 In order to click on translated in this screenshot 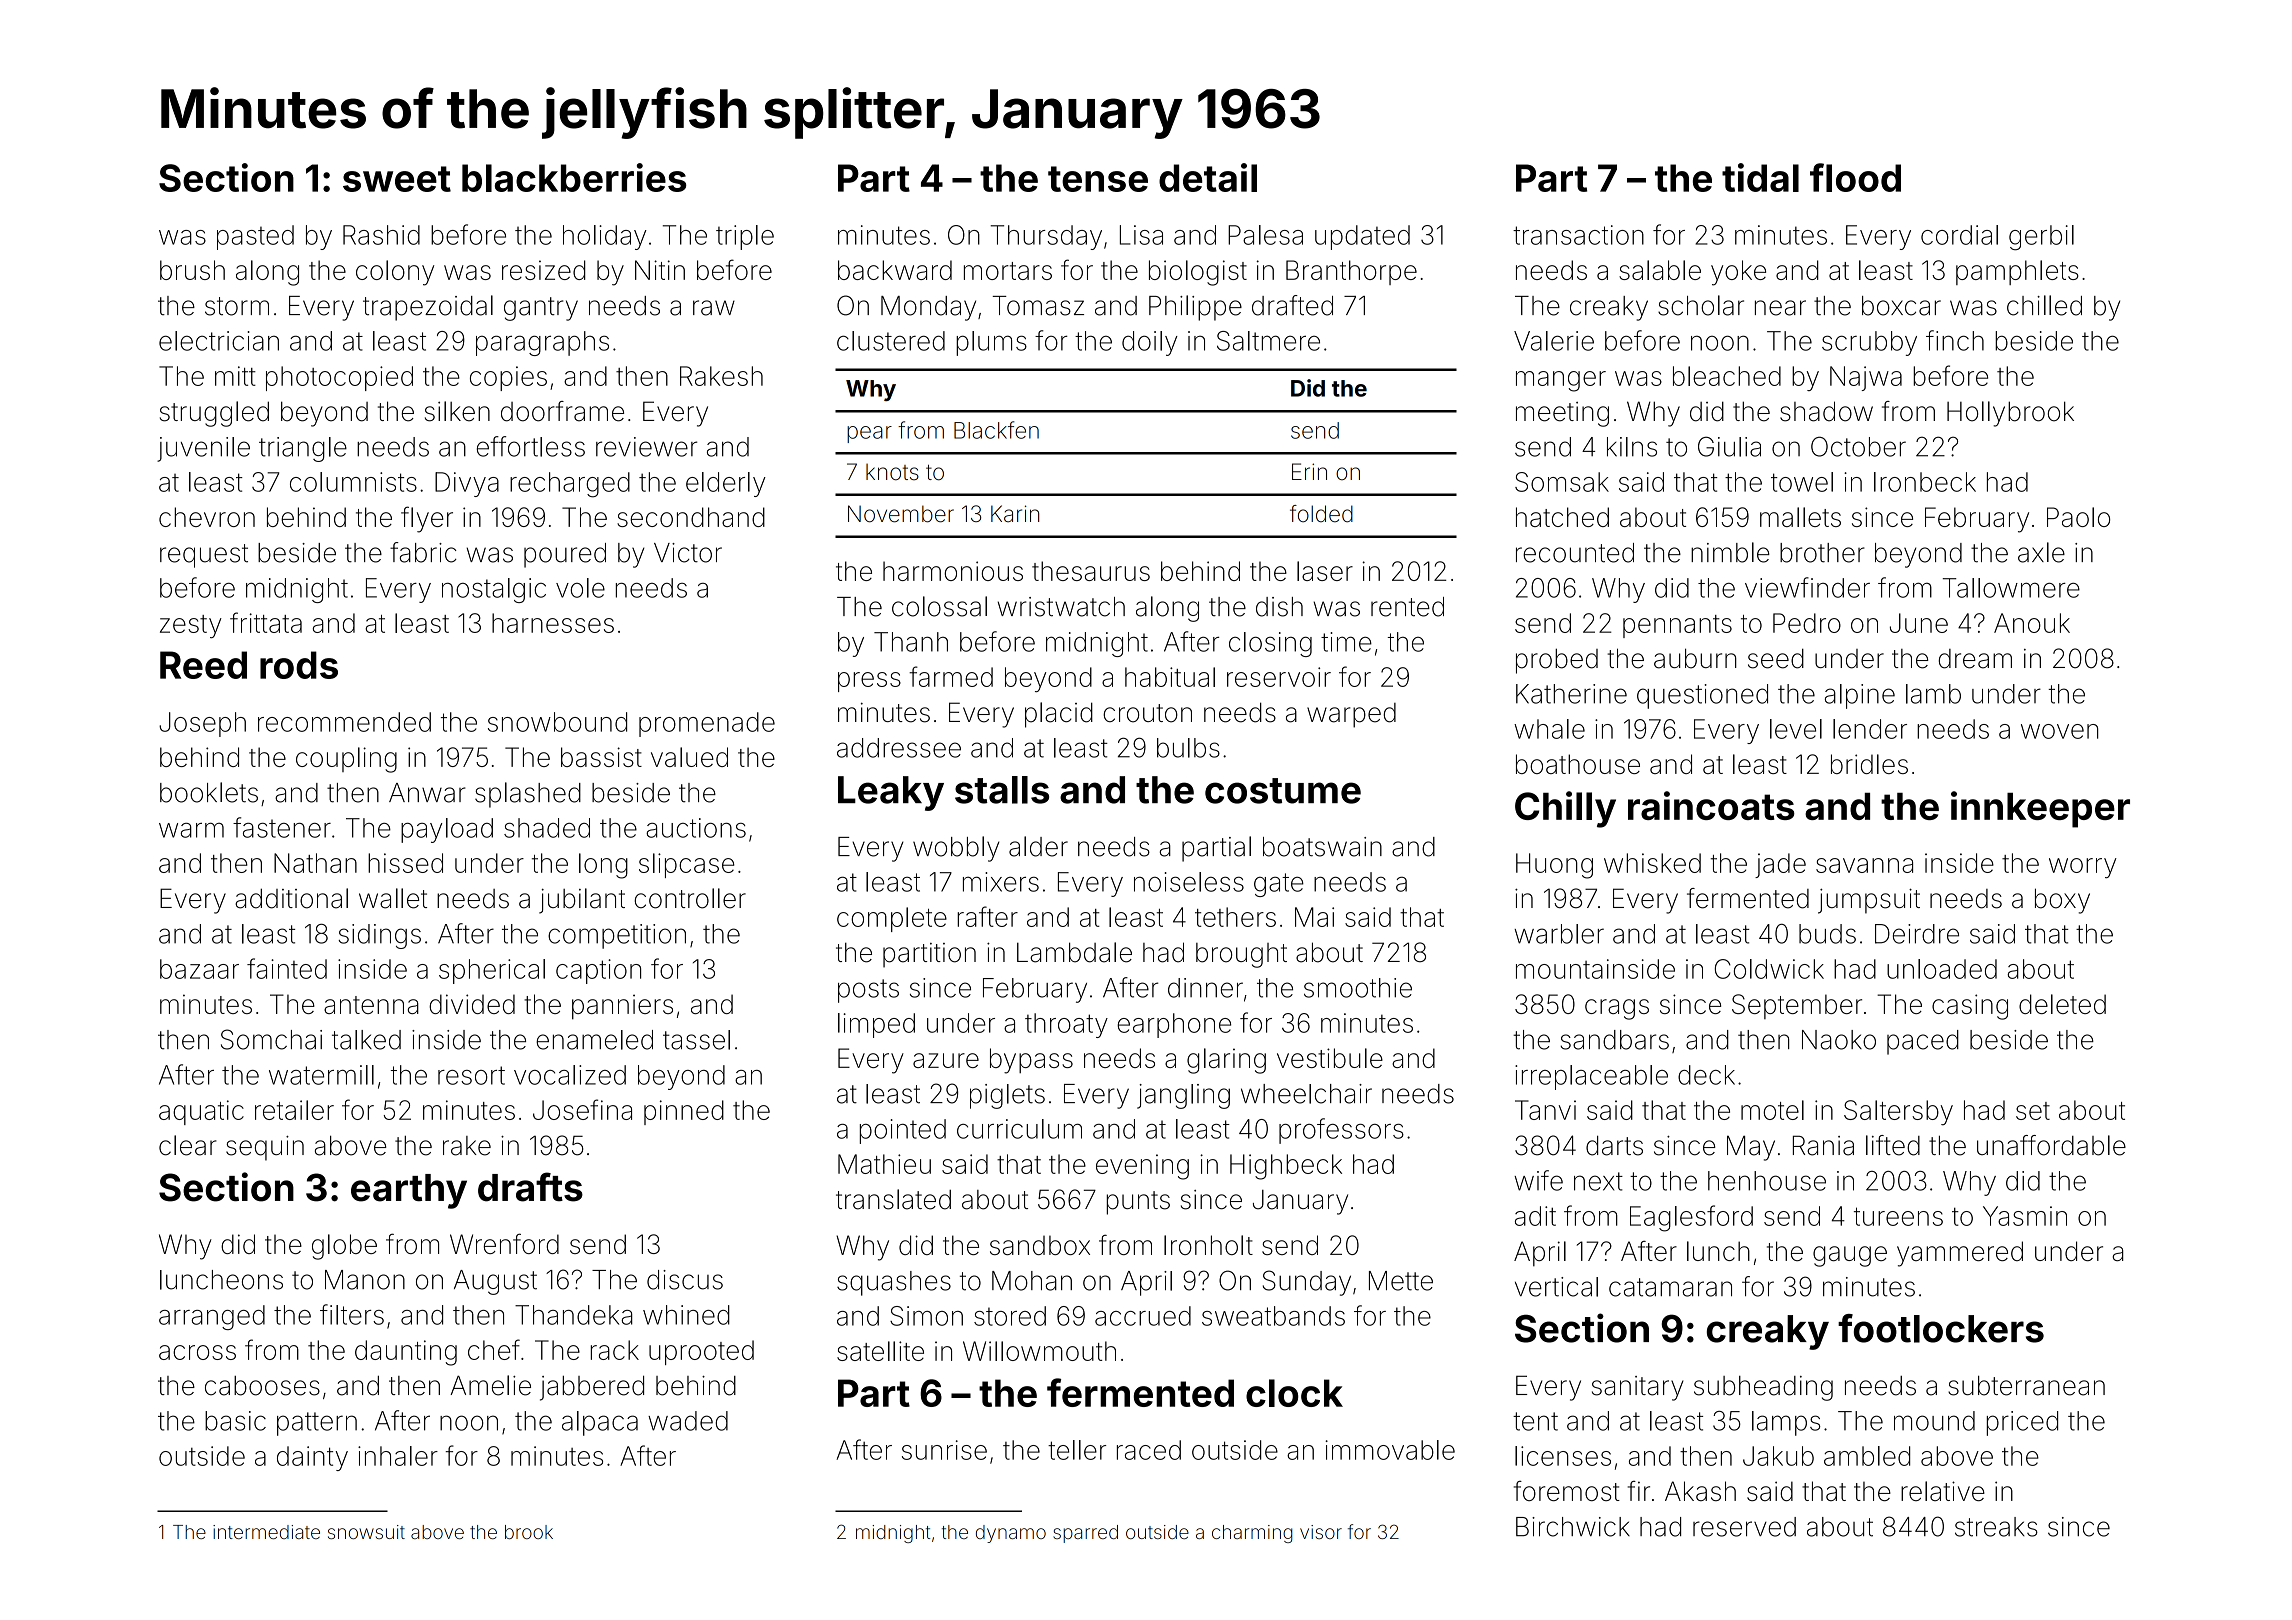, I will do `click(893, 1199)`.
